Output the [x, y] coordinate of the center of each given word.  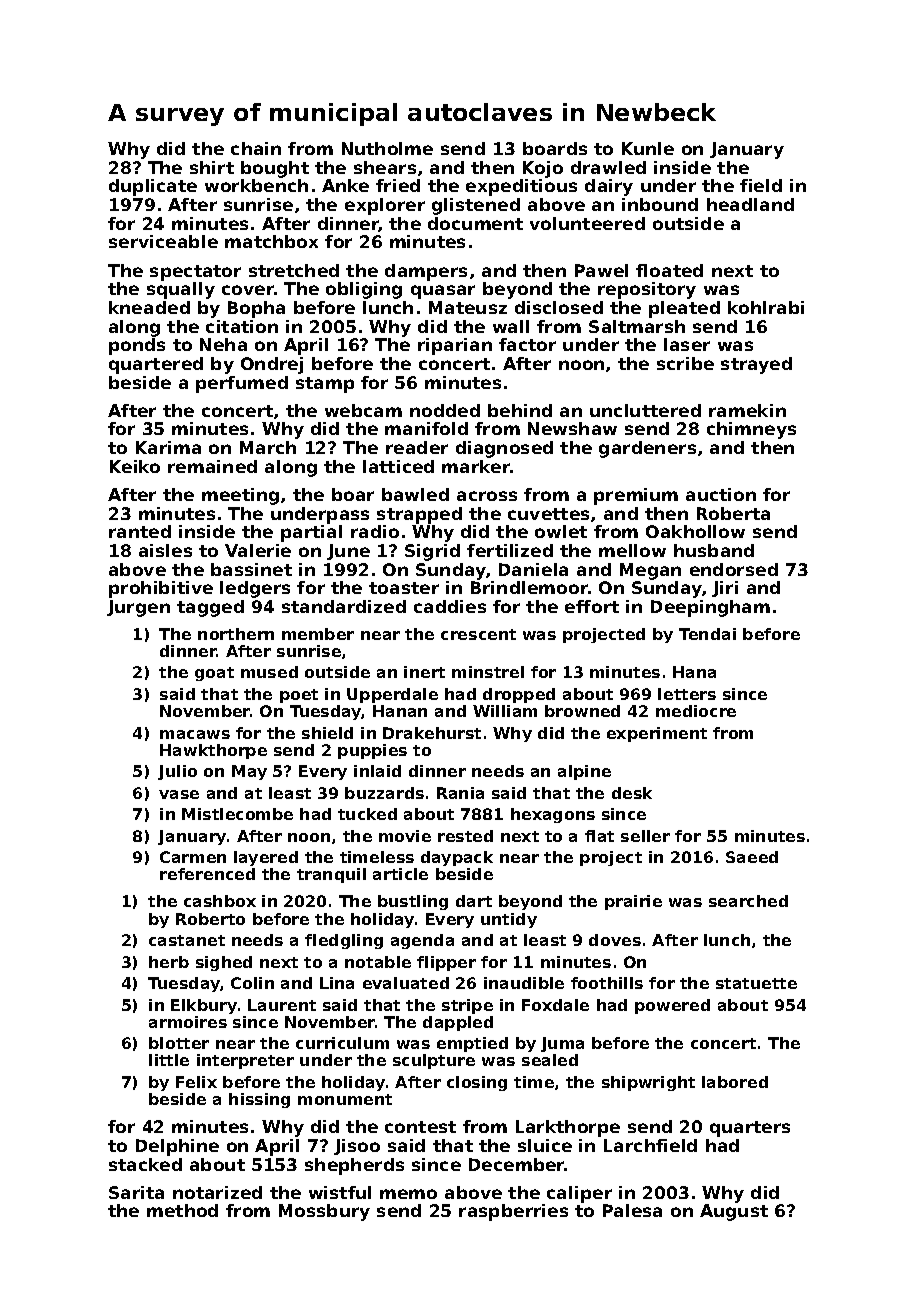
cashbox [220, 901]
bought [275, 169]
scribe [685, 363]
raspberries [513, 1212]
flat [599, 836]
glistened [476, 206]
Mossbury [324, 1212]
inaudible [524, 983]
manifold [426, 428]
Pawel [601, 270]
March [268, 447]
